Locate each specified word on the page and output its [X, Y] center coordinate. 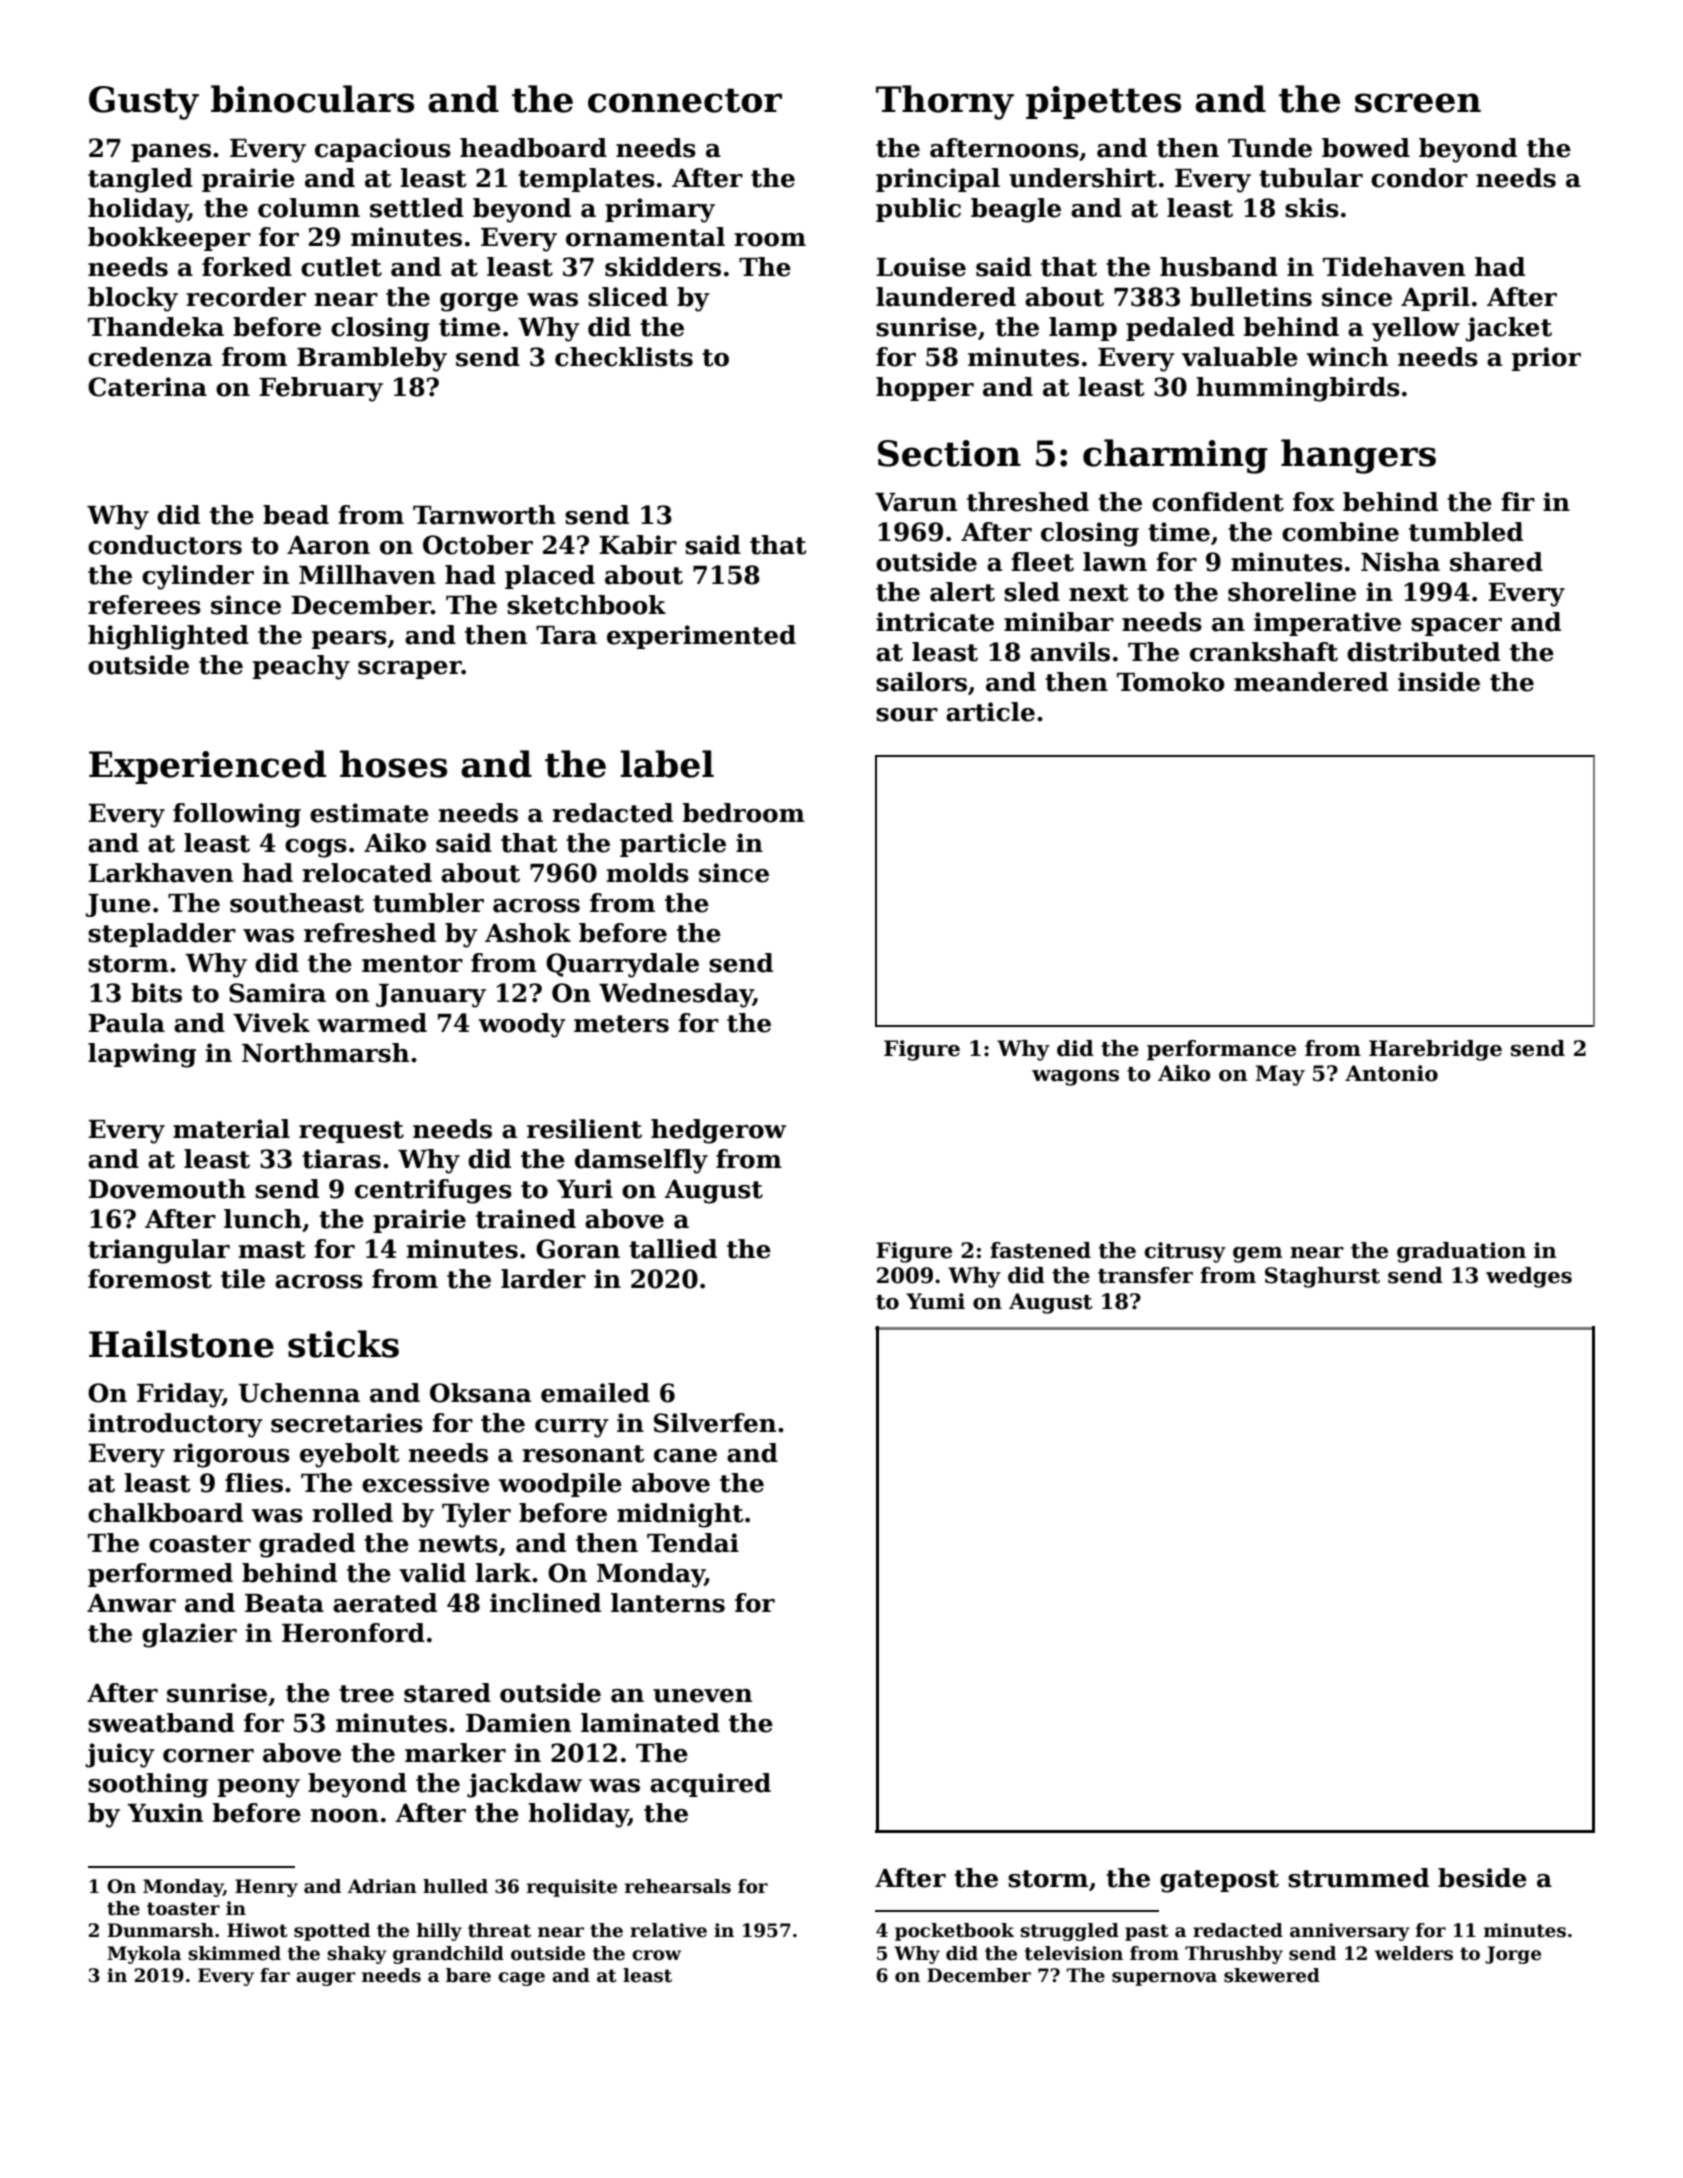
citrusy [1185, 1252]
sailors [921, 682]
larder [543, 1279]
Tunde [1270, 148]
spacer [1456, 627]
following [237, 815]
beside [1482, 1878]
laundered [946, 297]
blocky [133, 299]
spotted [332, 1932]
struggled [1069, 1932]
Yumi [935, 1301]
